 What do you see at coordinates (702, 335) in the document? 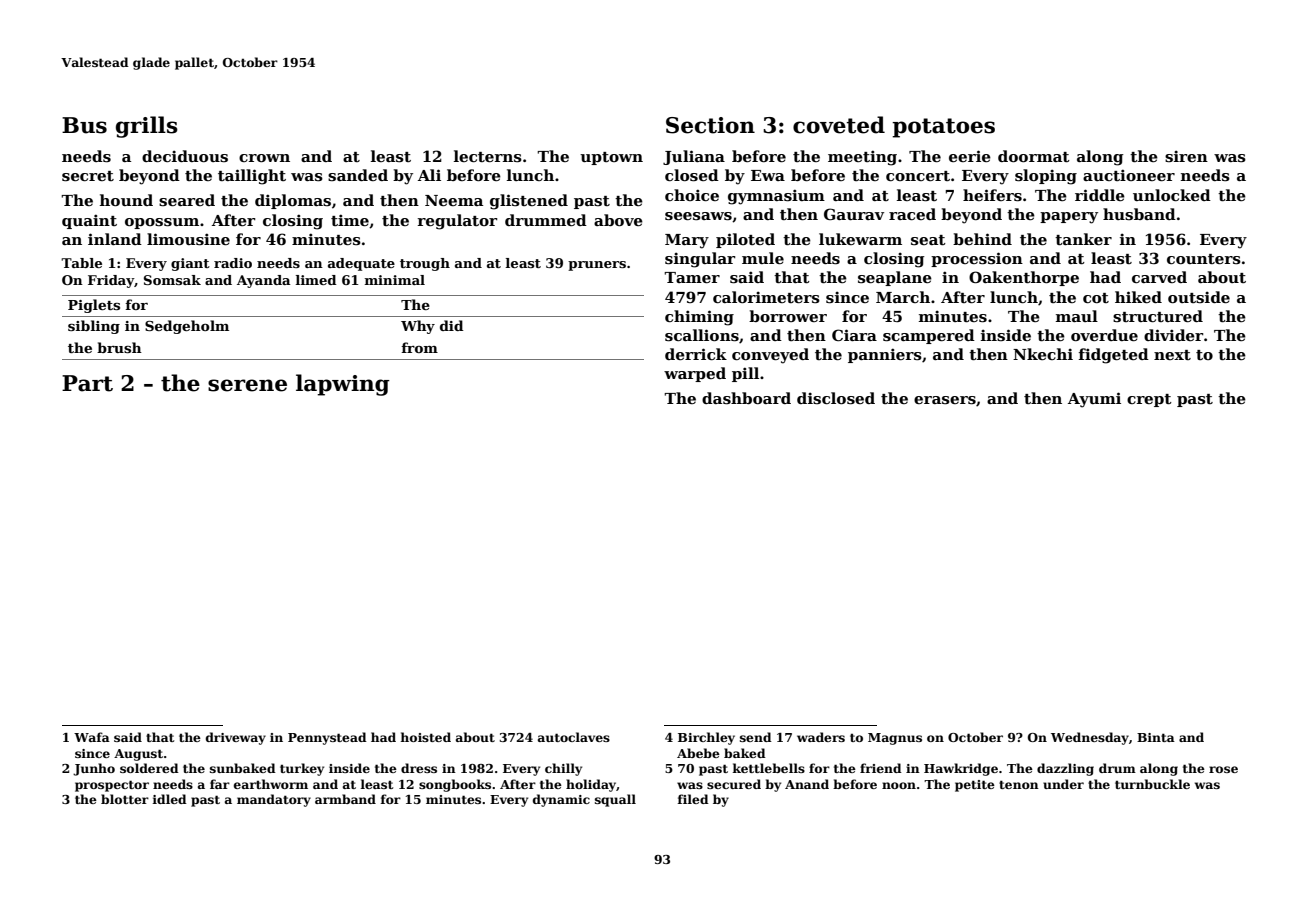
I see `scallions` at bounding box center [702, 335].
